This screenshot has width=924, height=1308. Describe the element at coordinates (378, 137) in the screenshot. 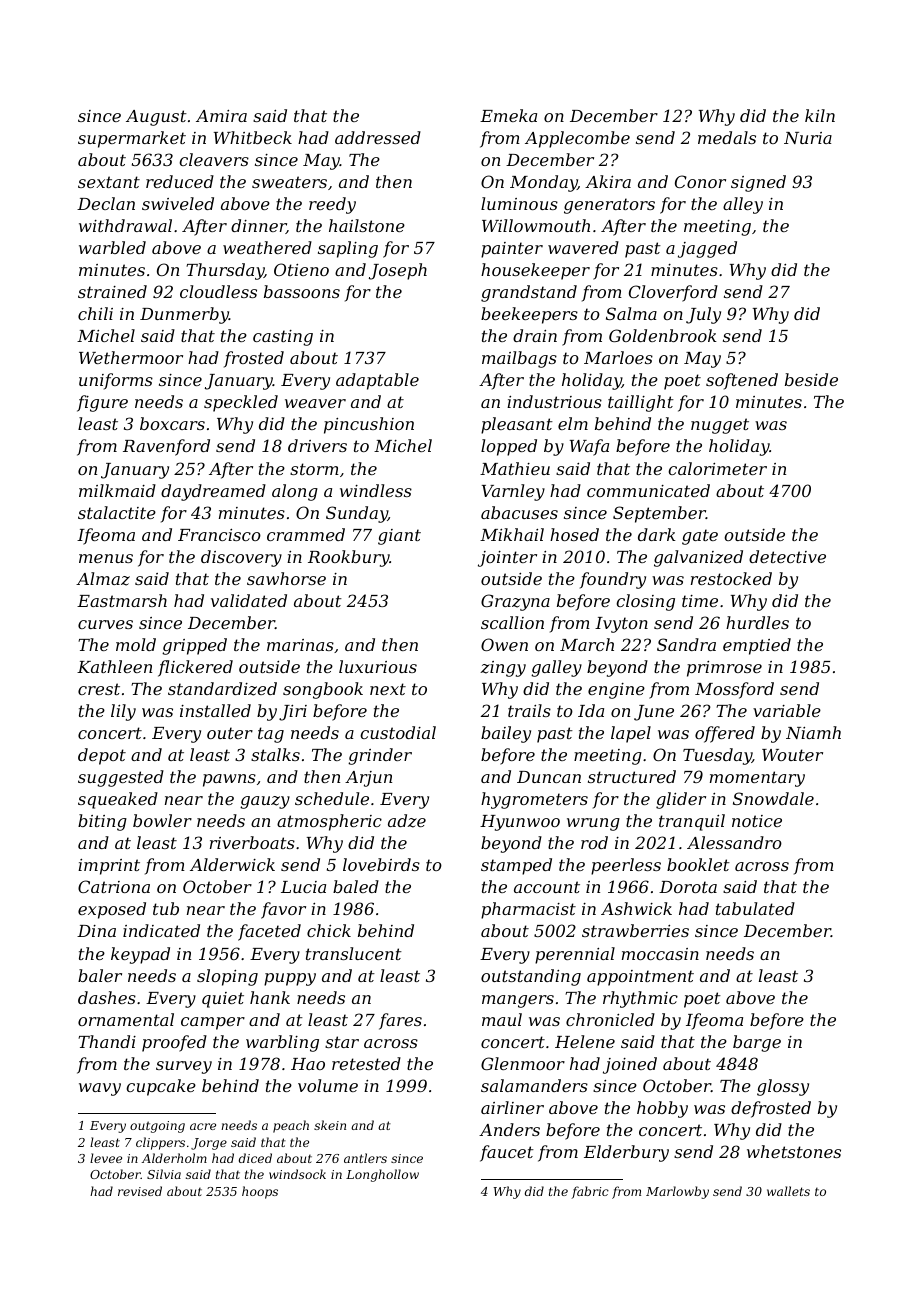

I see `addressed` at that location.
